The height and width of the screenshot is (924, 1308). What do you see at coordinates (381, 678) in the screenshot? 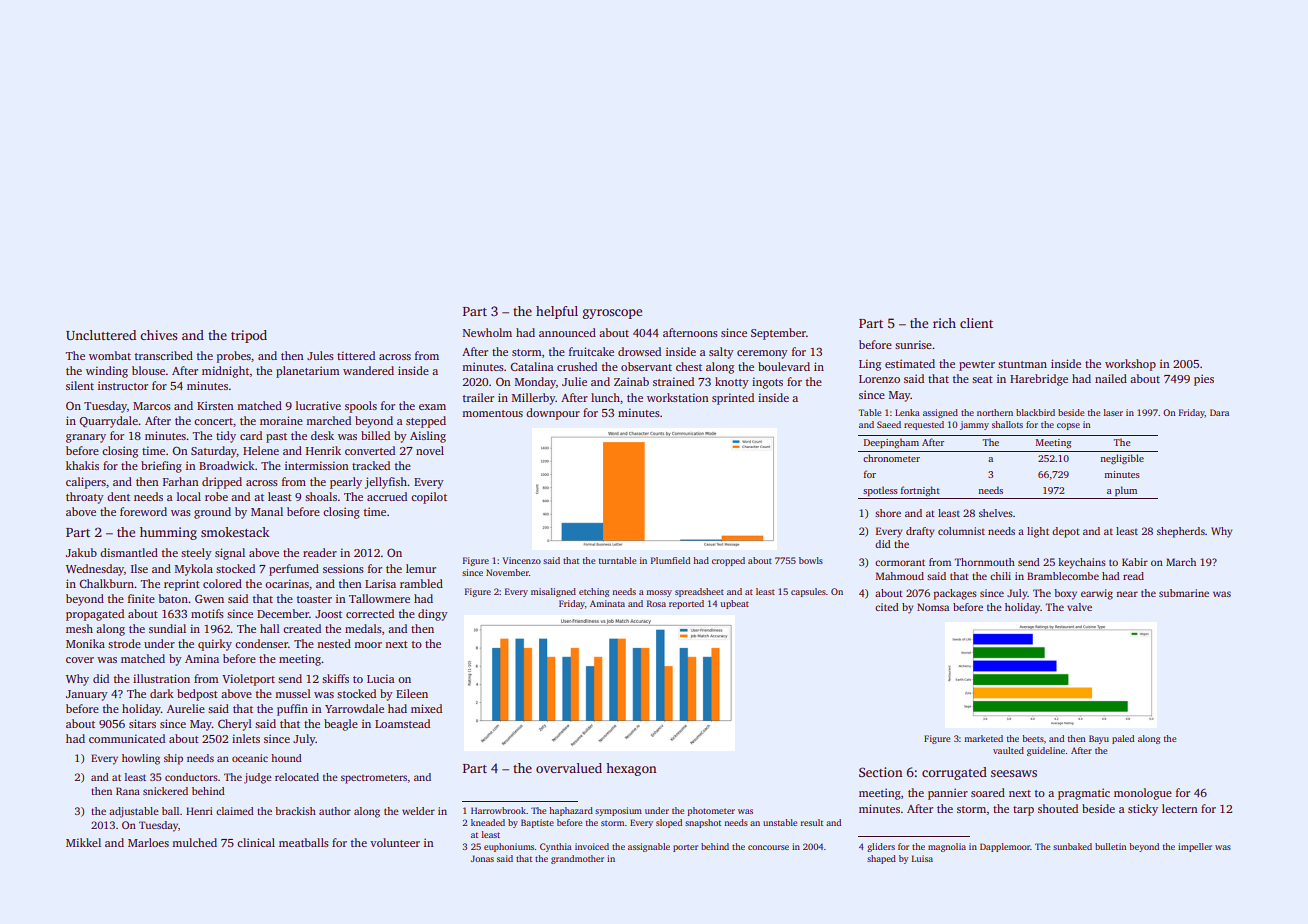
I see `Lucia` at bounding box center [381, 678].
